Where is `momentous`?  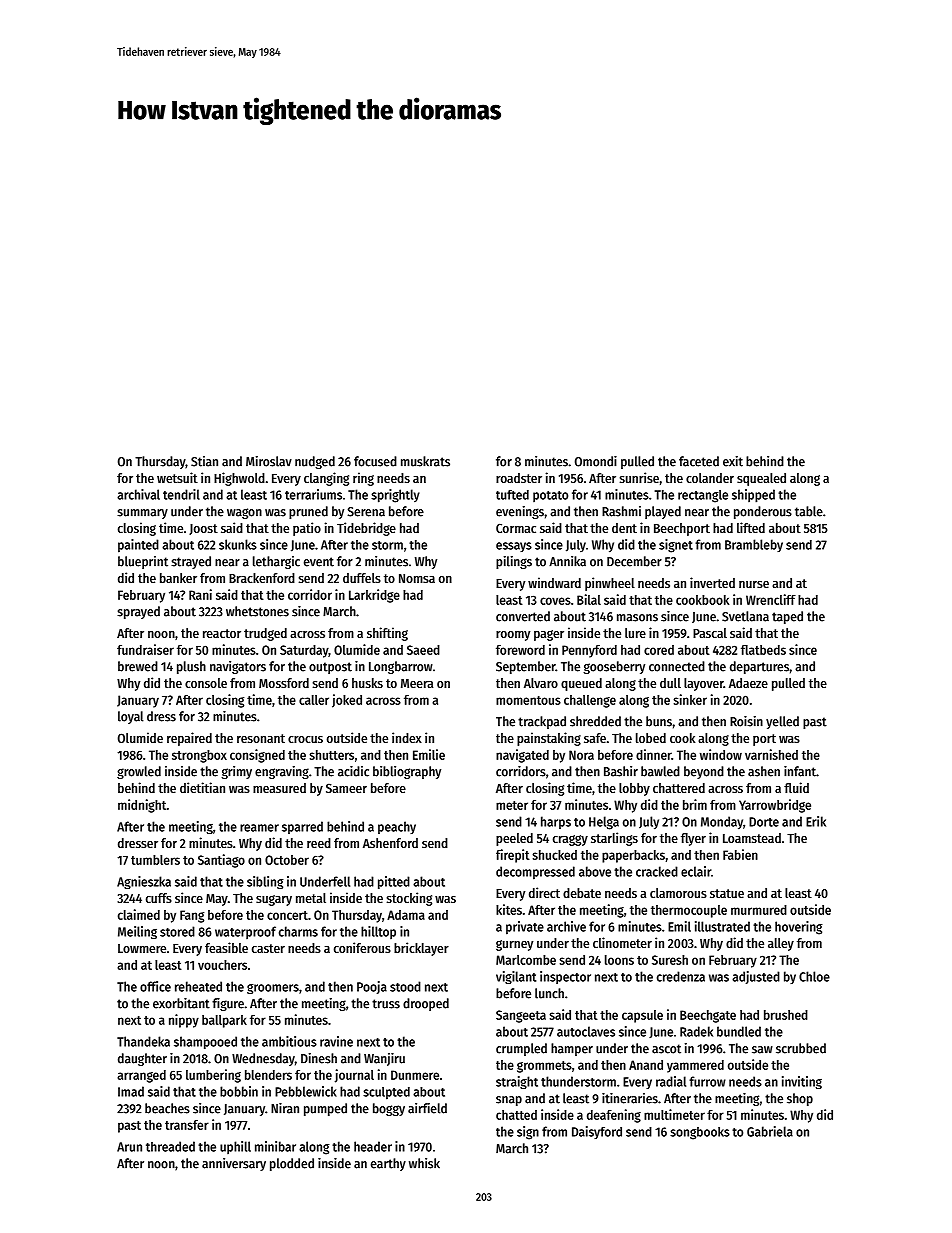
momentous is located at coordinates (528, 700).
